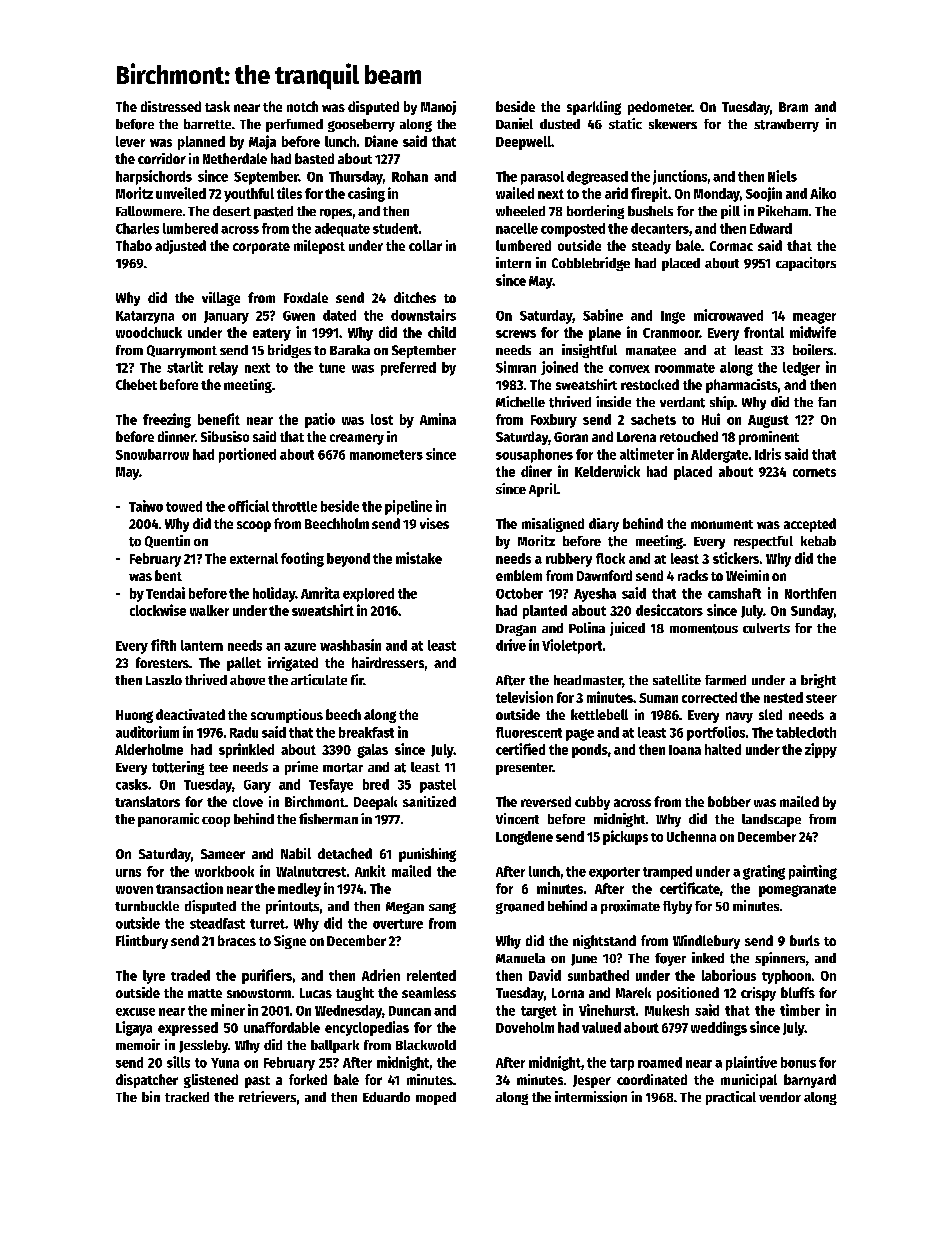 Image resolution: width=952 pixels, height=1233 pixels. I want to click on Manoj, so click(438, 108).
